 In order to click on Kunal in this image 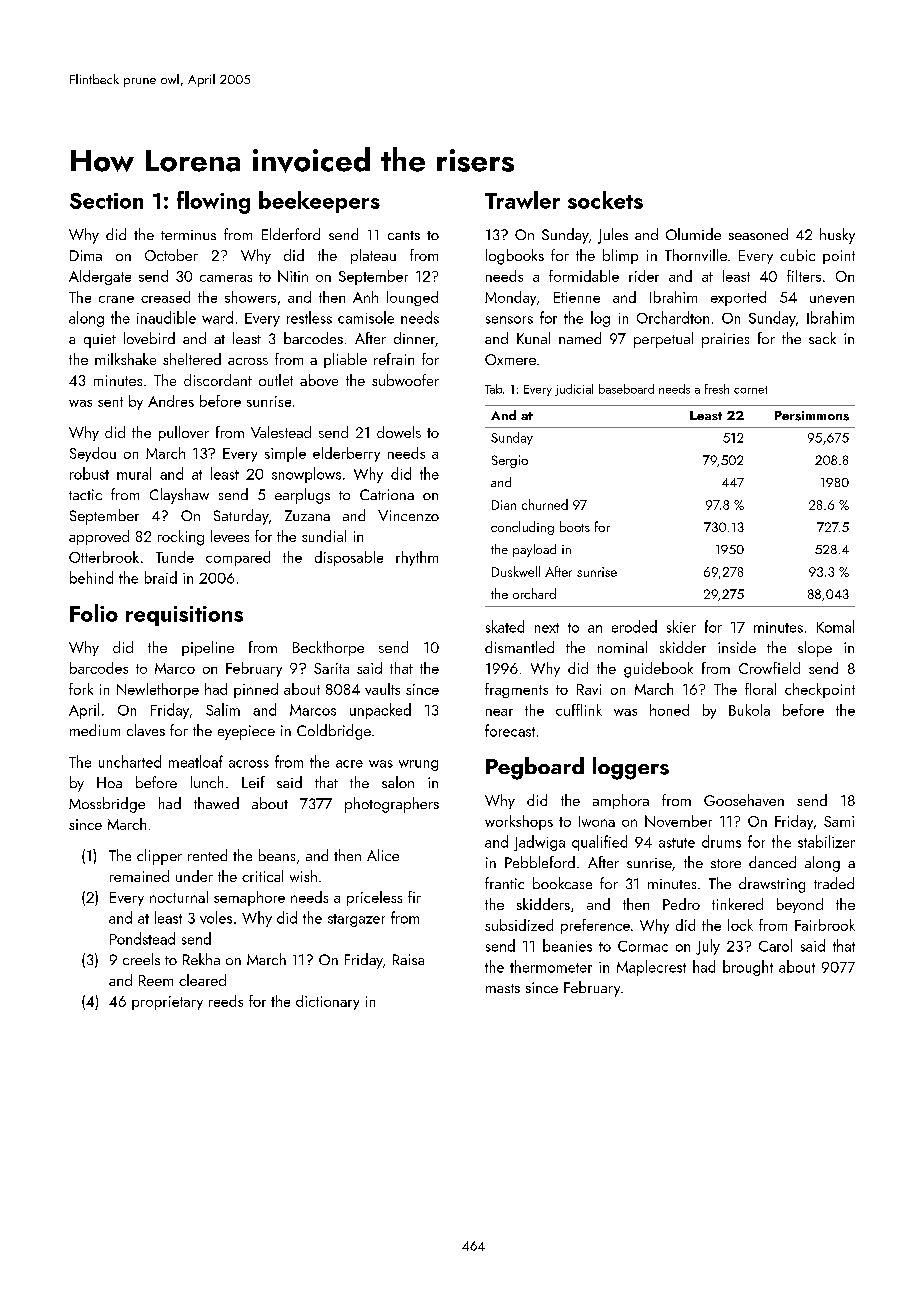, I will do `click(533, 338)`.
